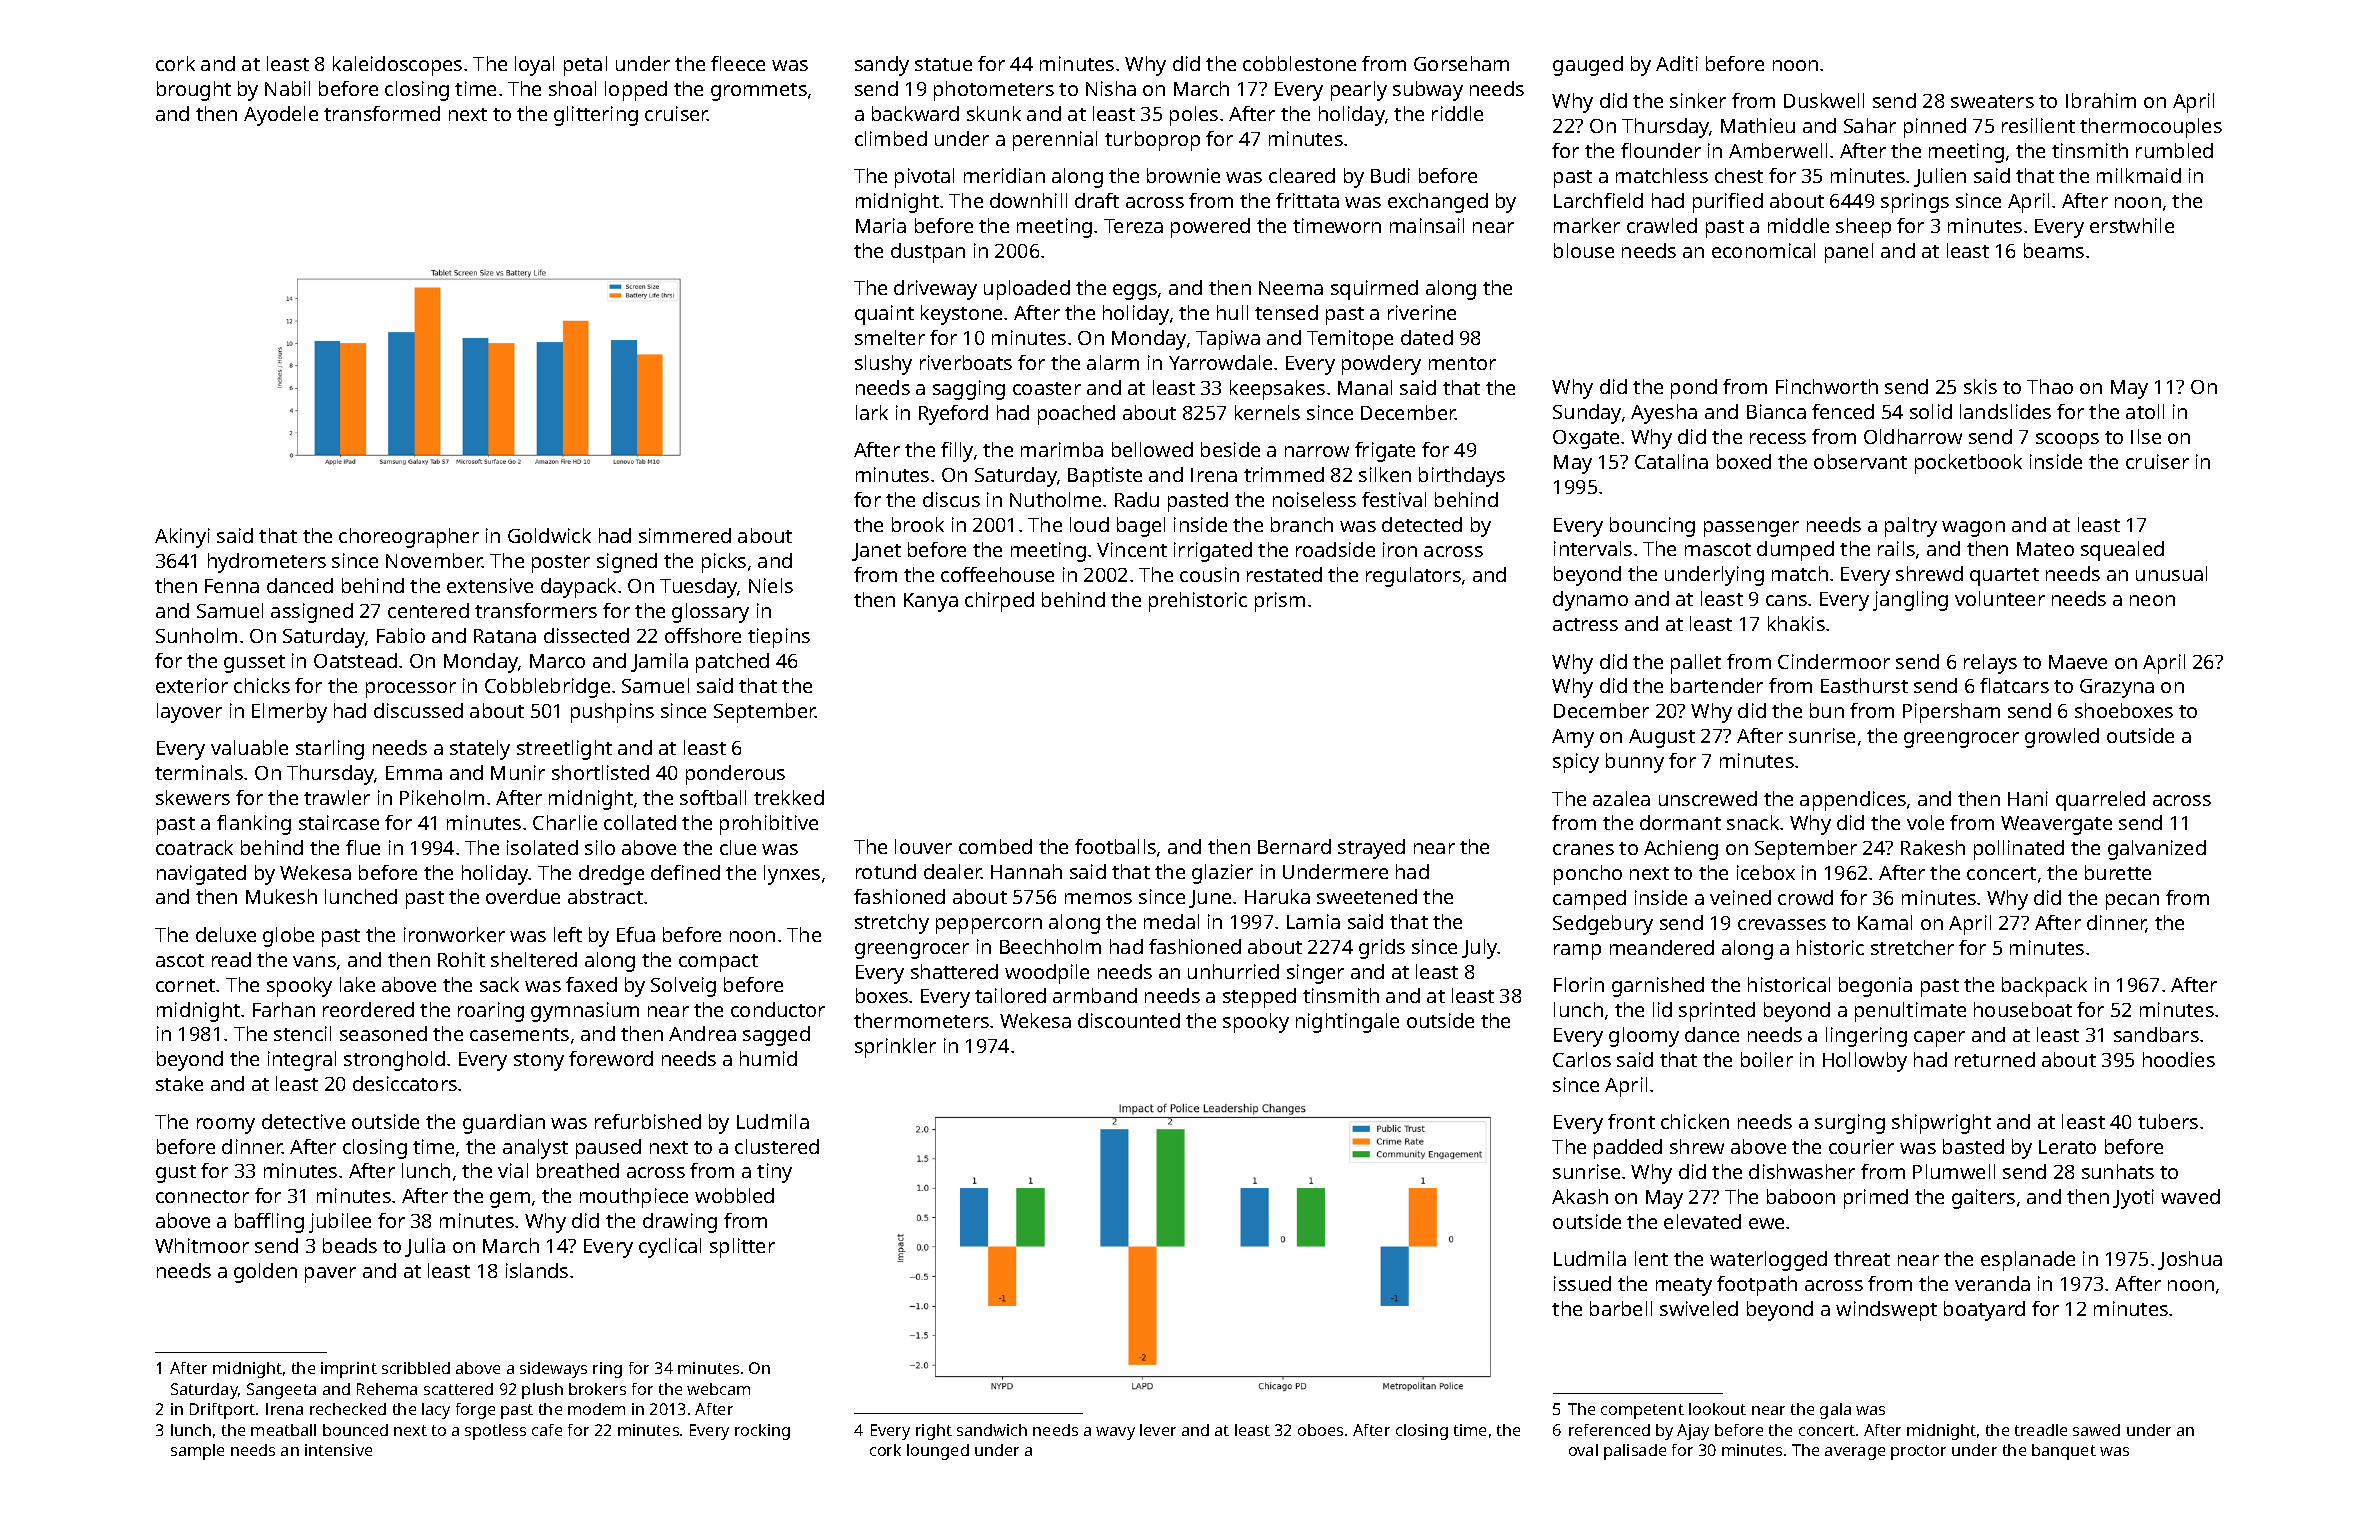  I want to click on stretcher, so click(1912, 947).
